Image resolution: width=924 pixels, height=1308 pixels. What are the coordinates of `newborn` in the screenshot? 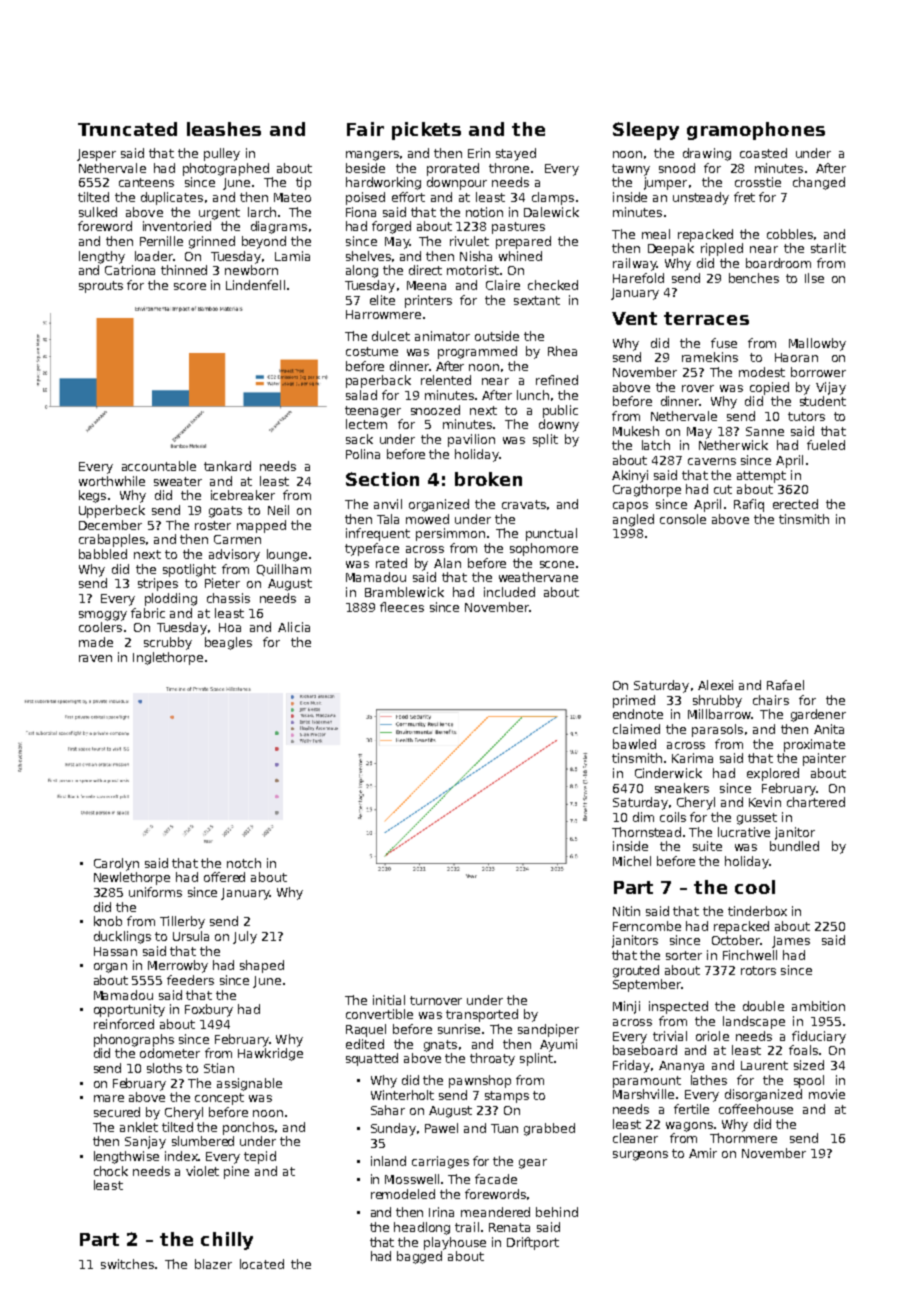 It's located at (251, 270).
